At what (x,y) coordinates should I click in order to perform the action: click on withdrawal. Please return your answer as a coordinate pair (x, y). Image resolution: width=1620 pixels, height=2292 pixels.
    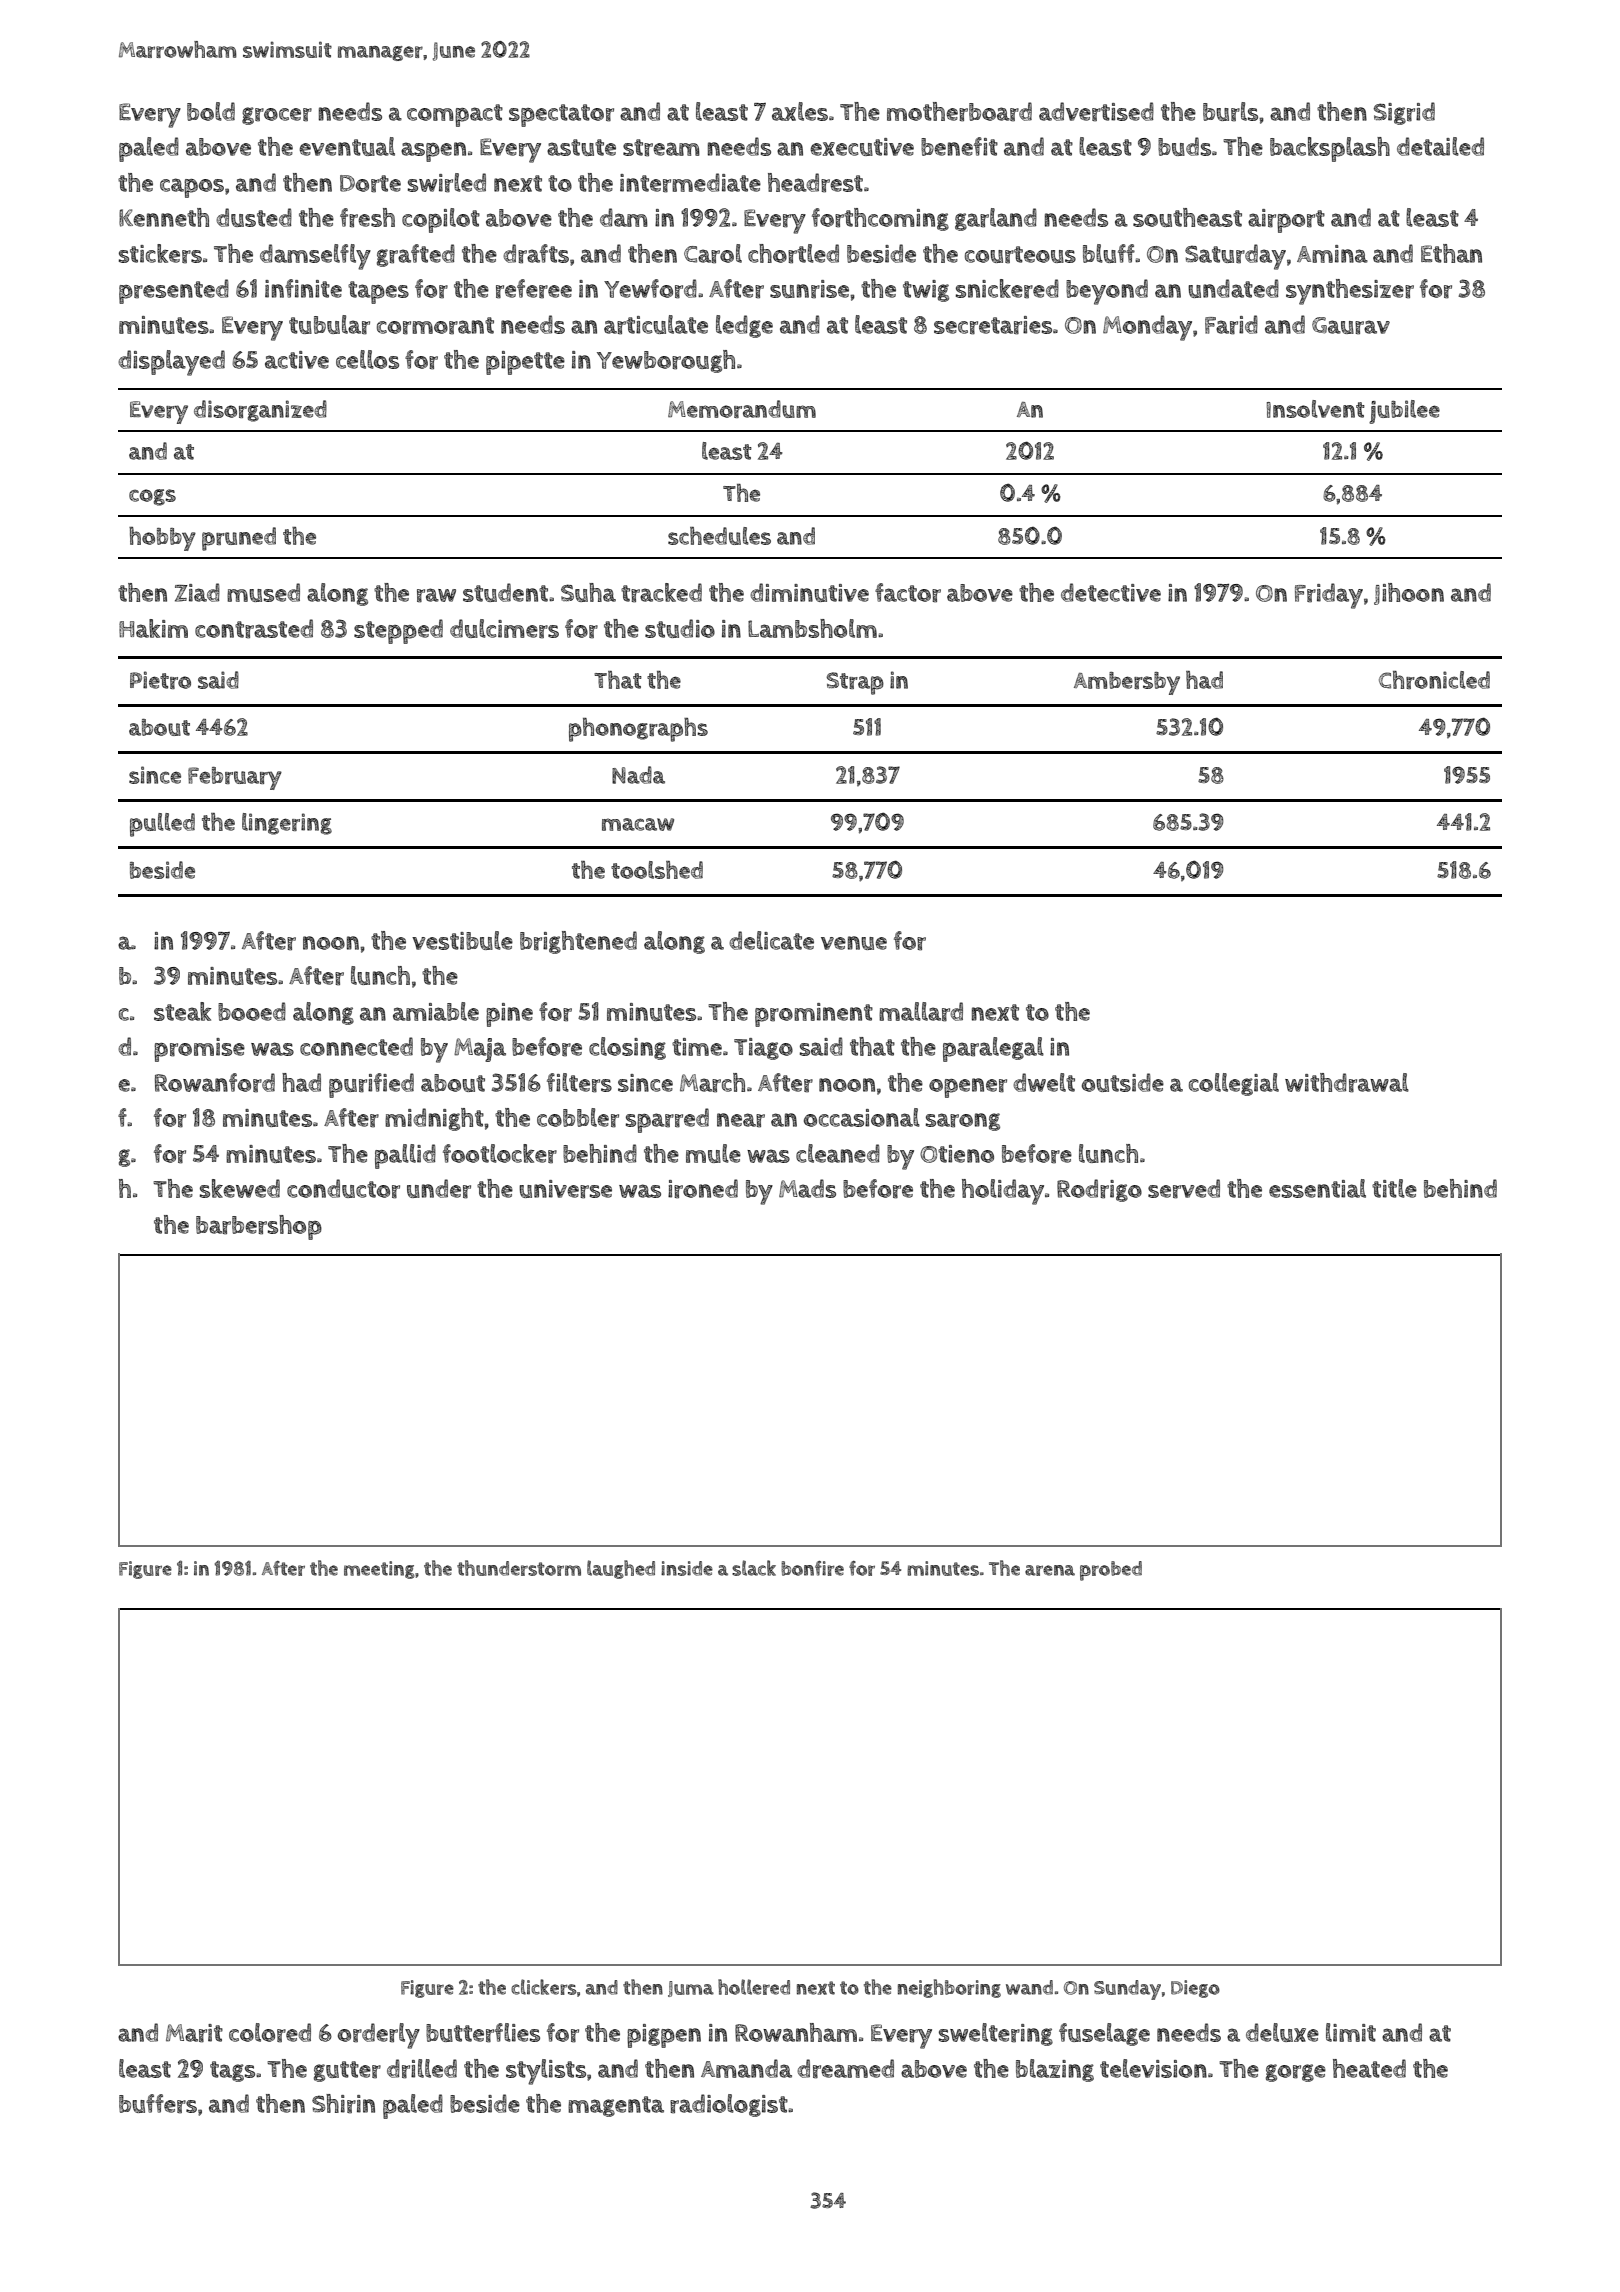
    Looking at the image, I should click on (1347, 1083).
